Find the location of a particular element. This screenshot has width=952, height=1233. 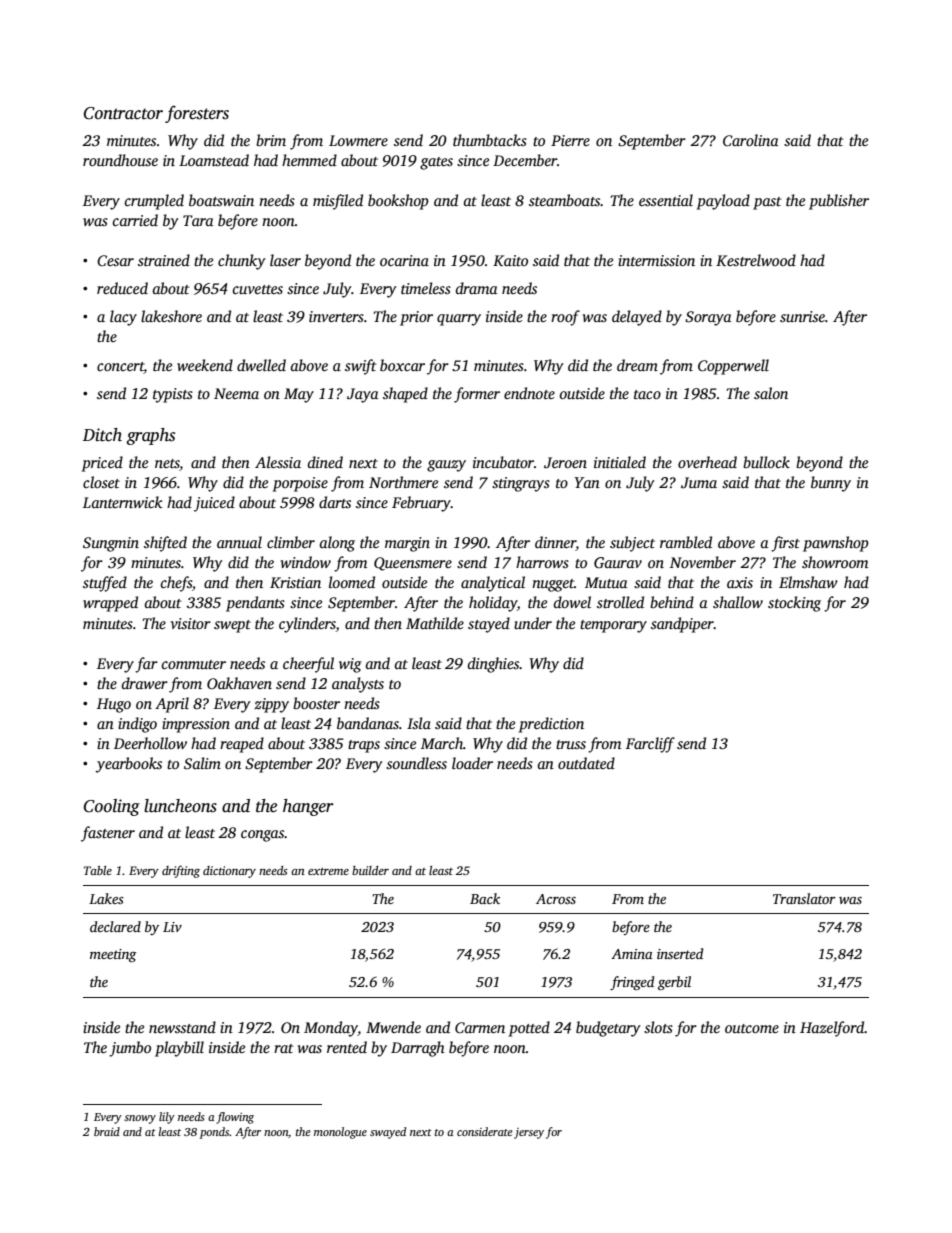

Carolina is located at coordinates (751, 140).
